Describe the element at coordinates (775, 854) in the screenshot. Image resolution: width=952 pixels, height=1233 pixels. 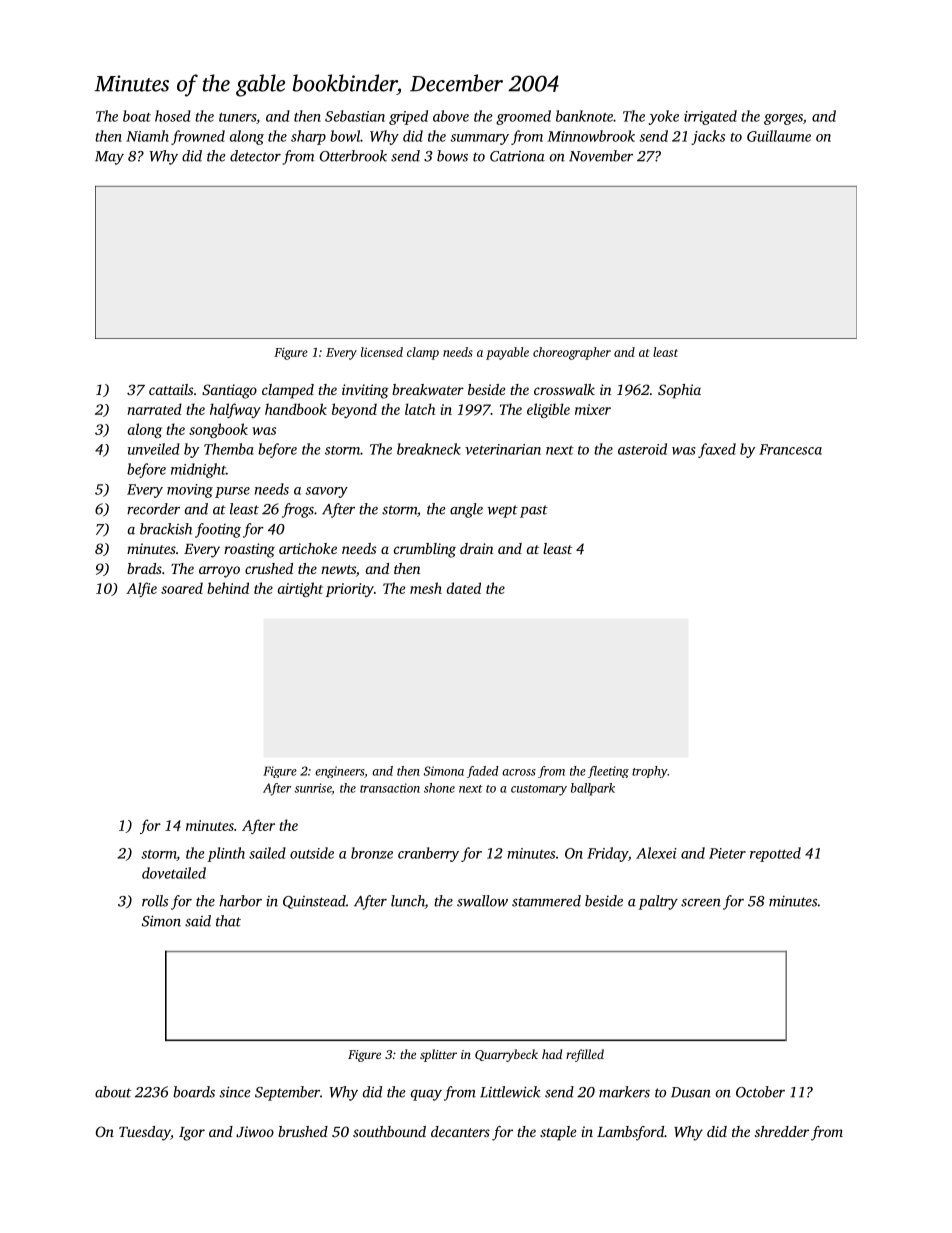
I see `repotted` at that location.
